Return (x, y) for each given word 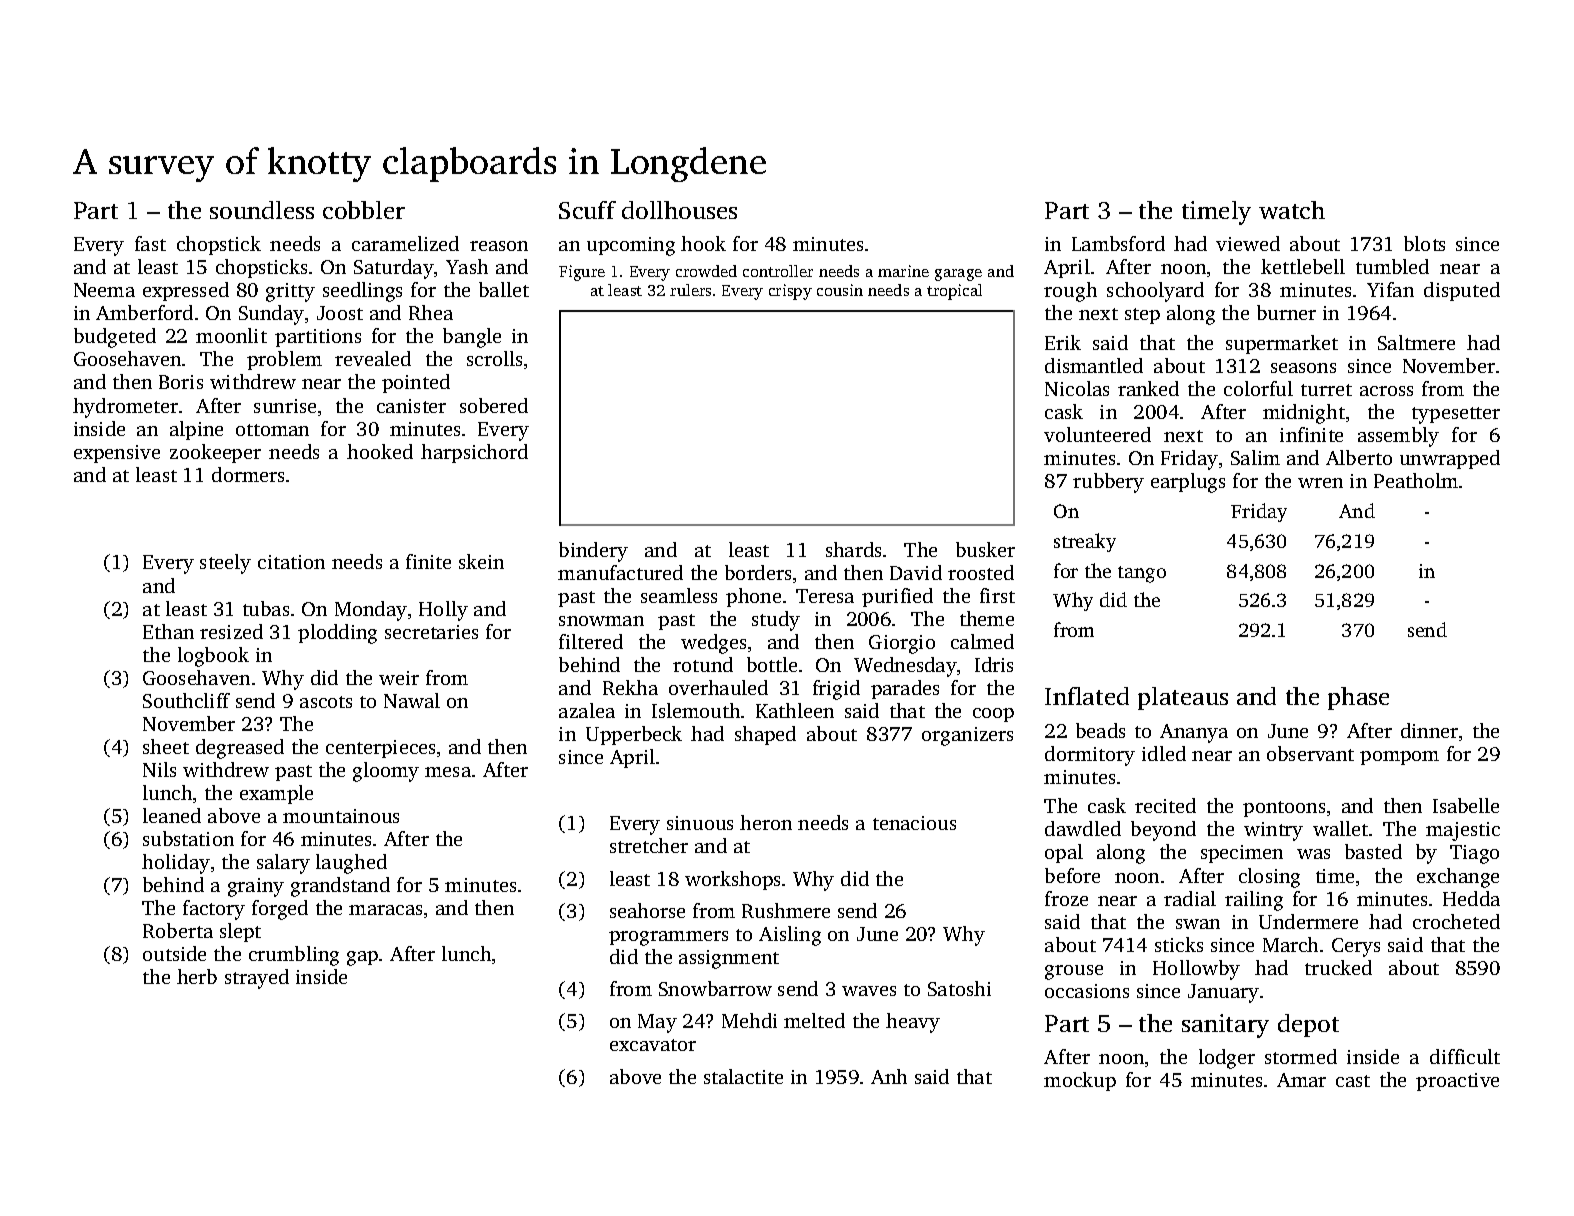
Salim (1255, 457)
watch (1292, 210)
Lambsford (1118, 243)
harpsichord (474, 453)
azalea (587, 710)
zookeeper (215, 453)
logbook (213, 657)
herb (197, 976)
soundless (262, 210)
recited (1165, 805)
